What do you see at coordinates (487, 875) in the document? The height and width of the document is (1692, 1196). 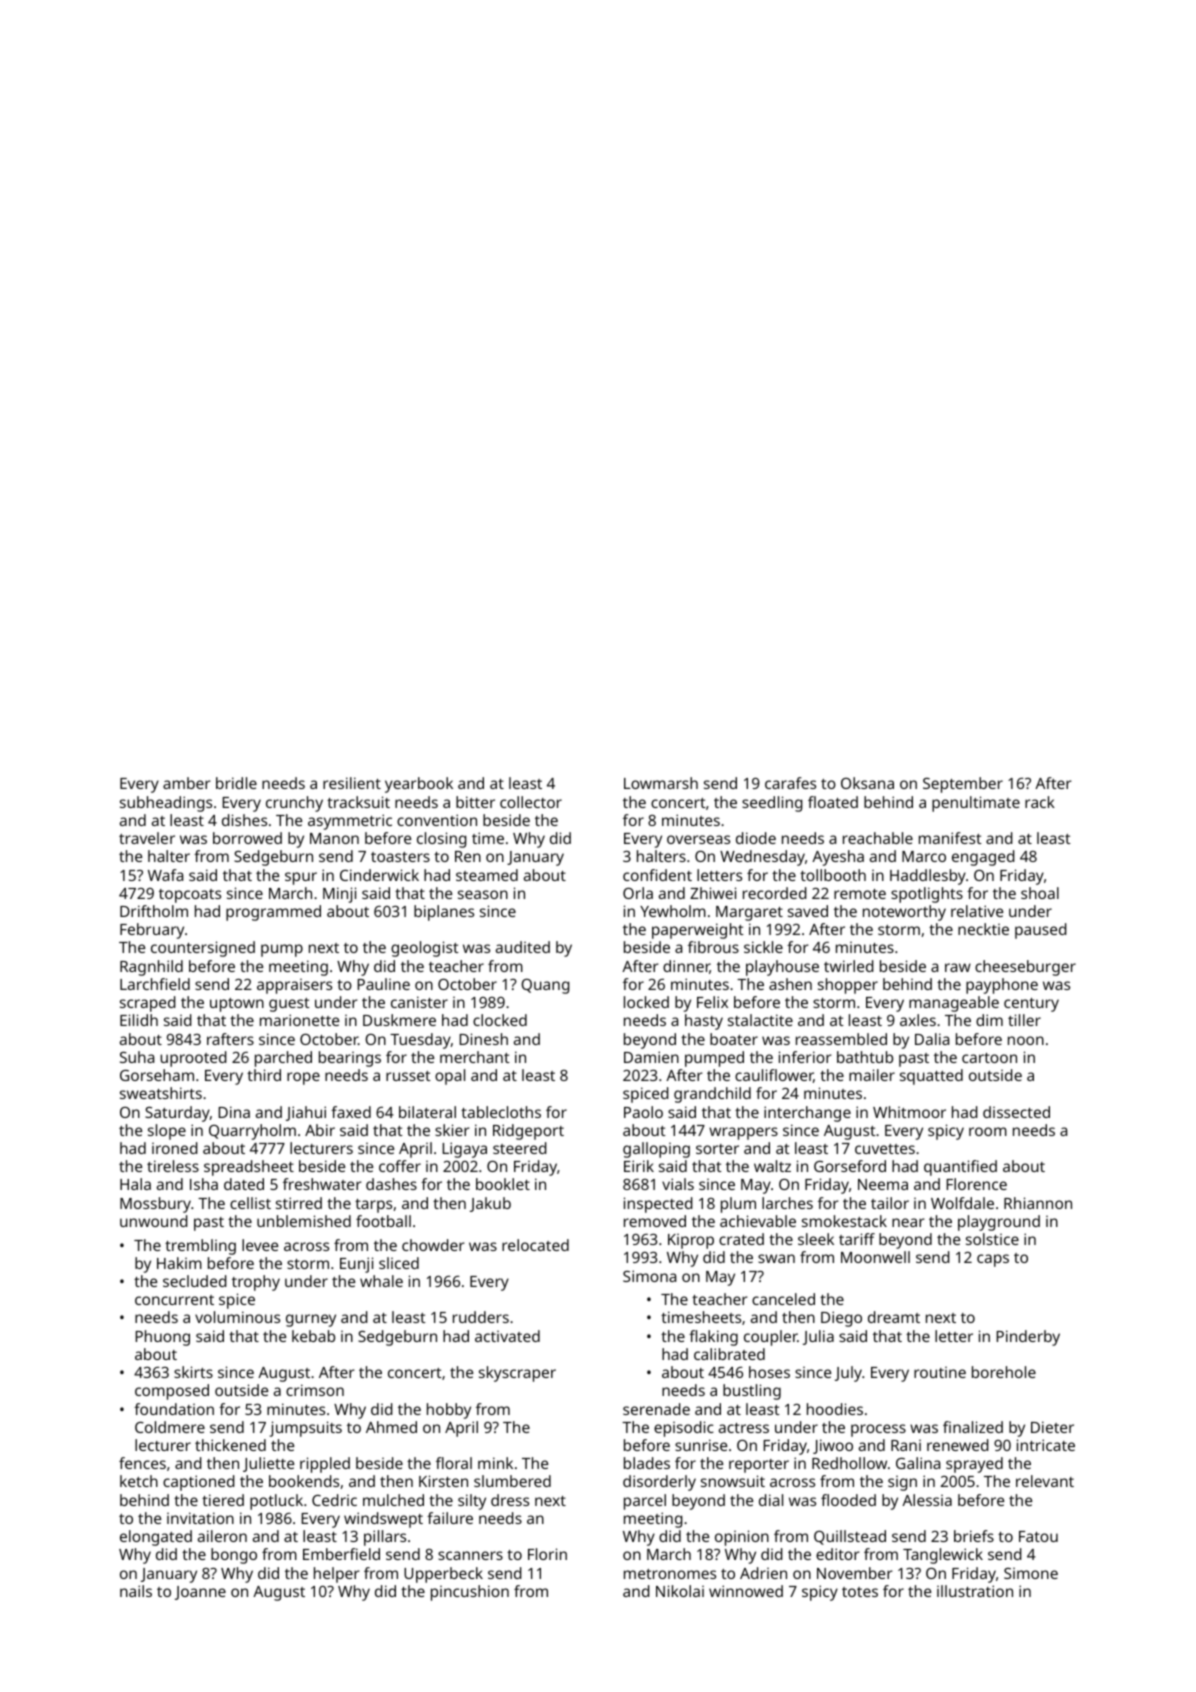 I see `steamed` at bounding box center [487, 875].
